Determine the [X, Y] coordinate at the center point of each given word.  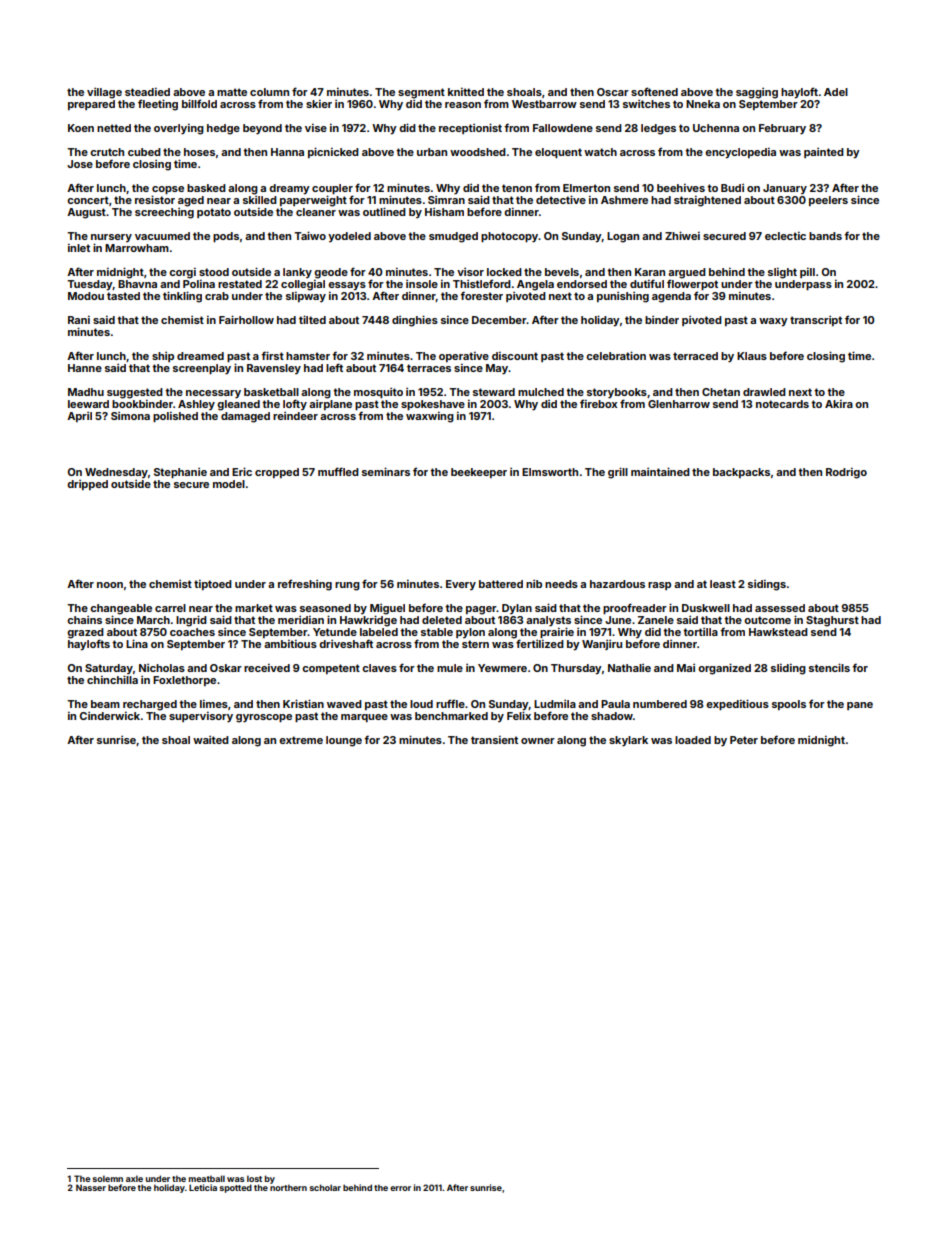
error [400, 1188]
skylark [628, 741]
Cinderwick [110, 716]
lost [254, 1178]
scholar [325, 1187]
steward [494, 392]
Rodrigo [846, 473]
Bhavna [137, 284]
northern [288, 1187]
